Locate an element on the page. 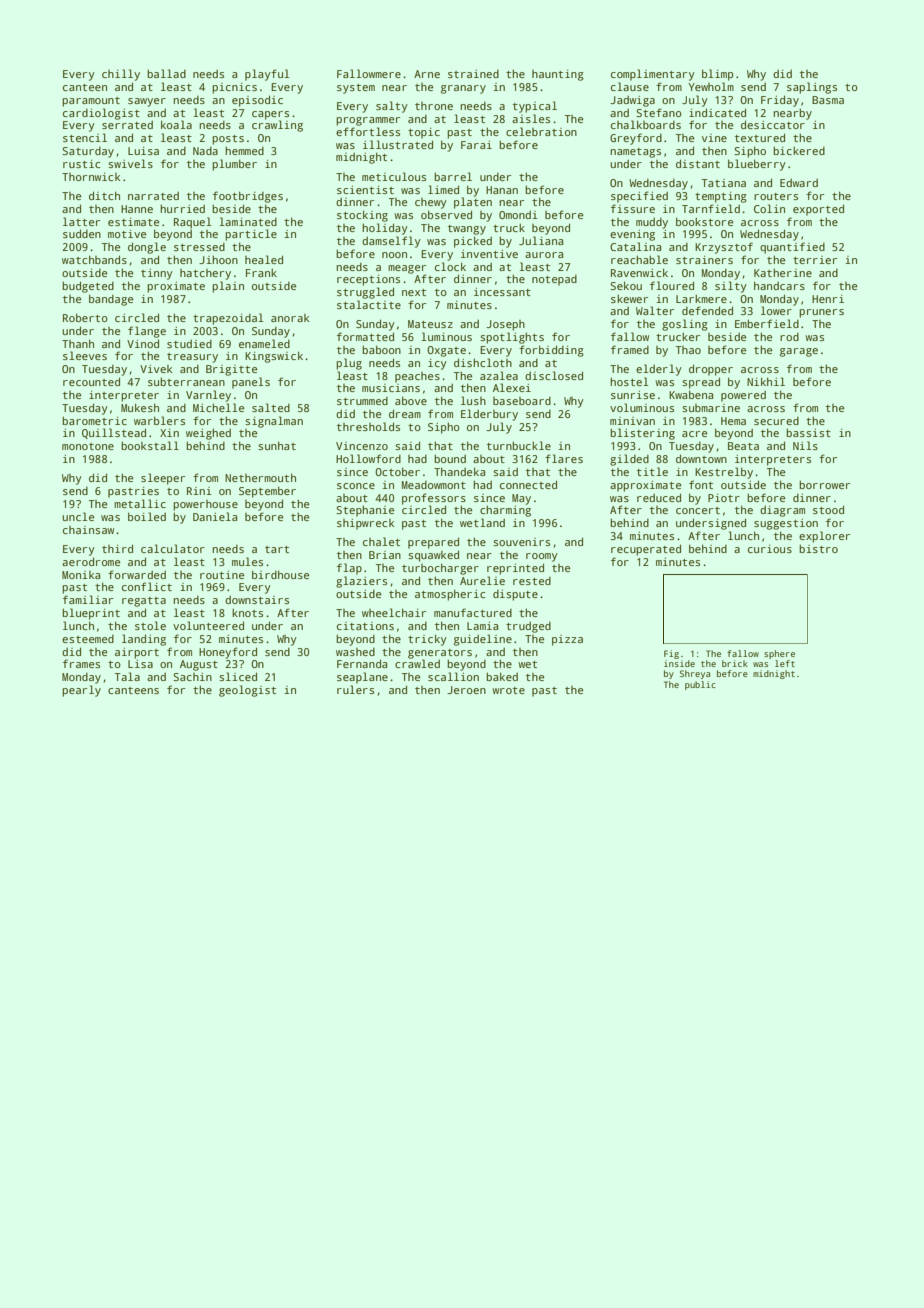  Ravenwick is located at coordinates (639, 272).
